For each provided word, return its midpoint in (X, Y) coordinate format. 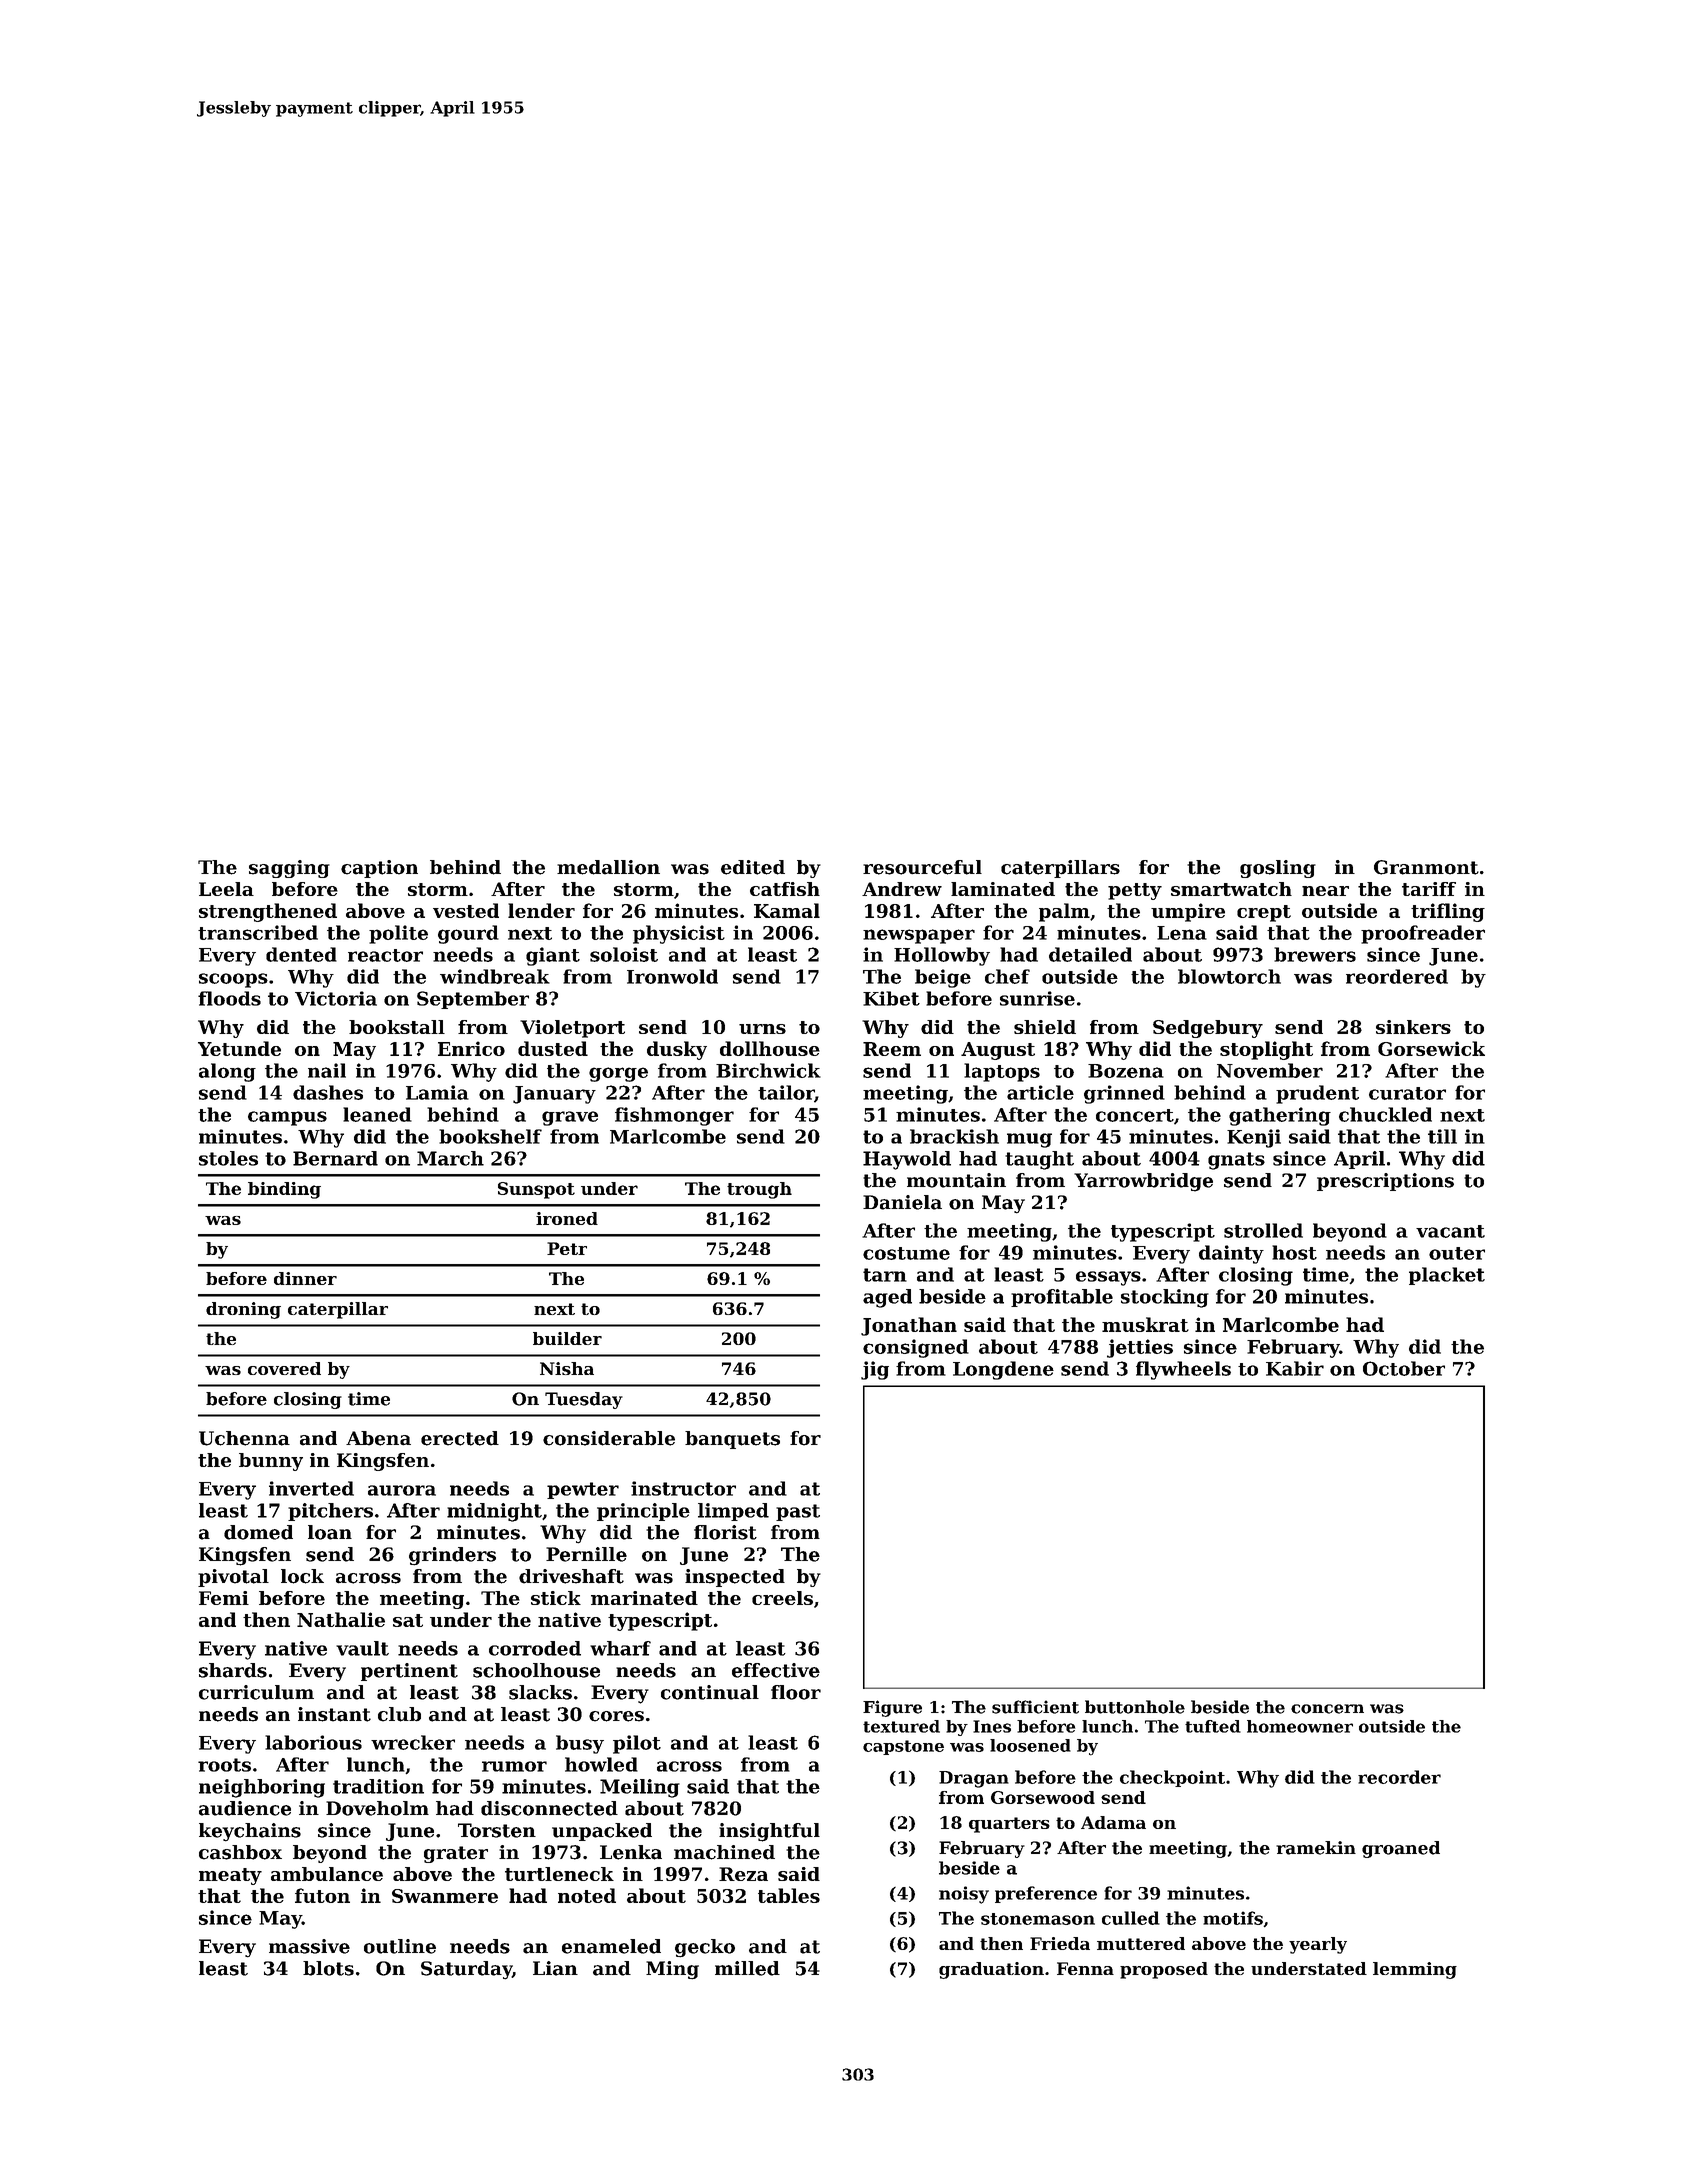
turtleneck (559, 1874)
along (227, 1072)
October (1404, 1368)
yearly (1318, 1945)
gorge (618, 1074)
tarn (885, 1275)
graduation (991, 1970)
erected (460, 1438)
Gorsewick (1431, 1048)
